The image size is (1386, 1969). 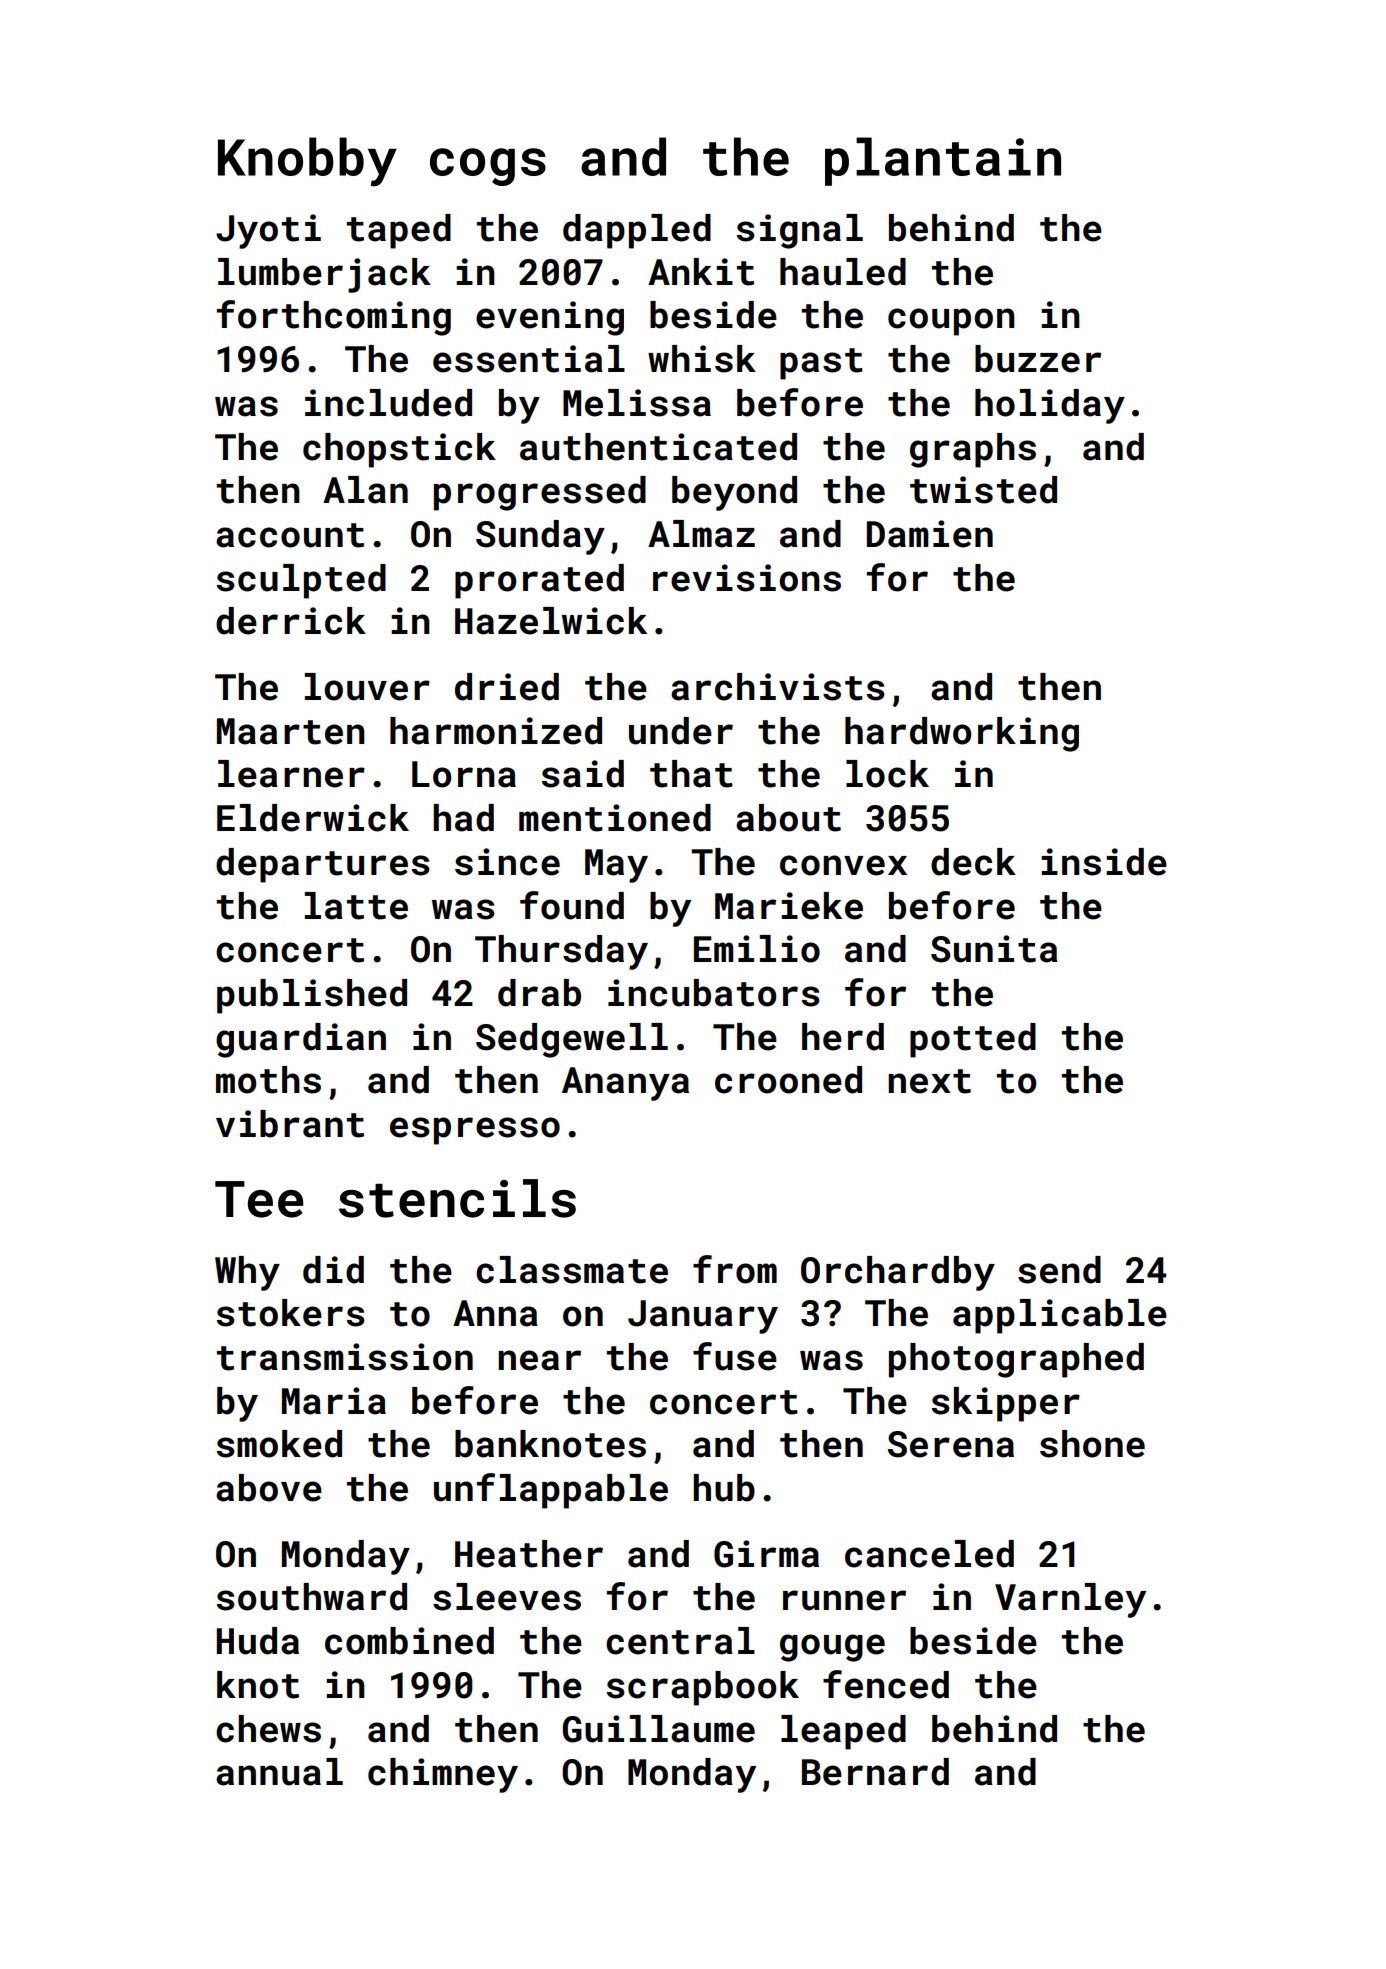 What do you see at coordinates (488, 167) in the screenshot?
I see `cogs` at bounding box center [488, 167].
